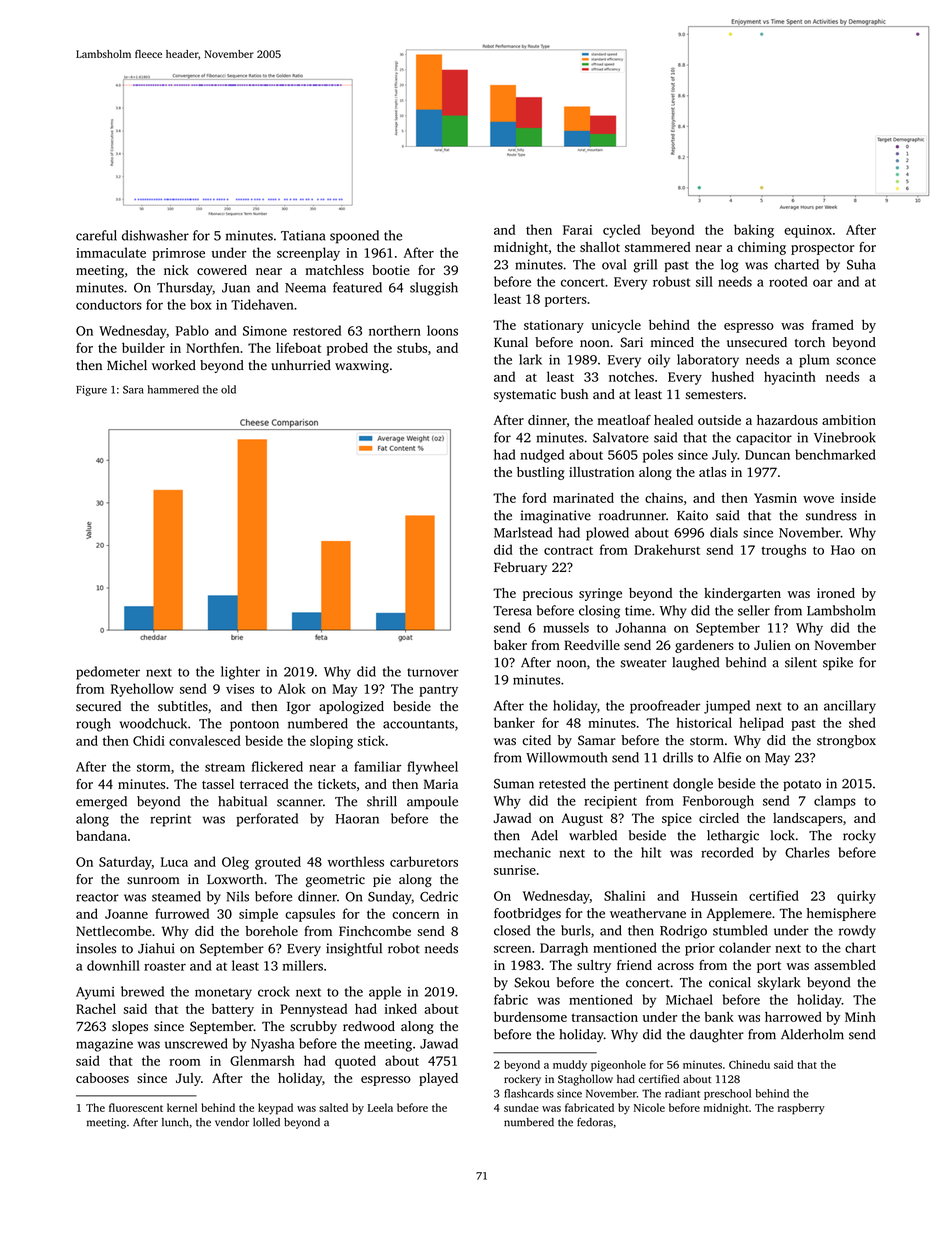 The width and height of the image is (952, 1233). Describe the element at coordinates (577, 230) in the image. I see `Farai` at that location.
